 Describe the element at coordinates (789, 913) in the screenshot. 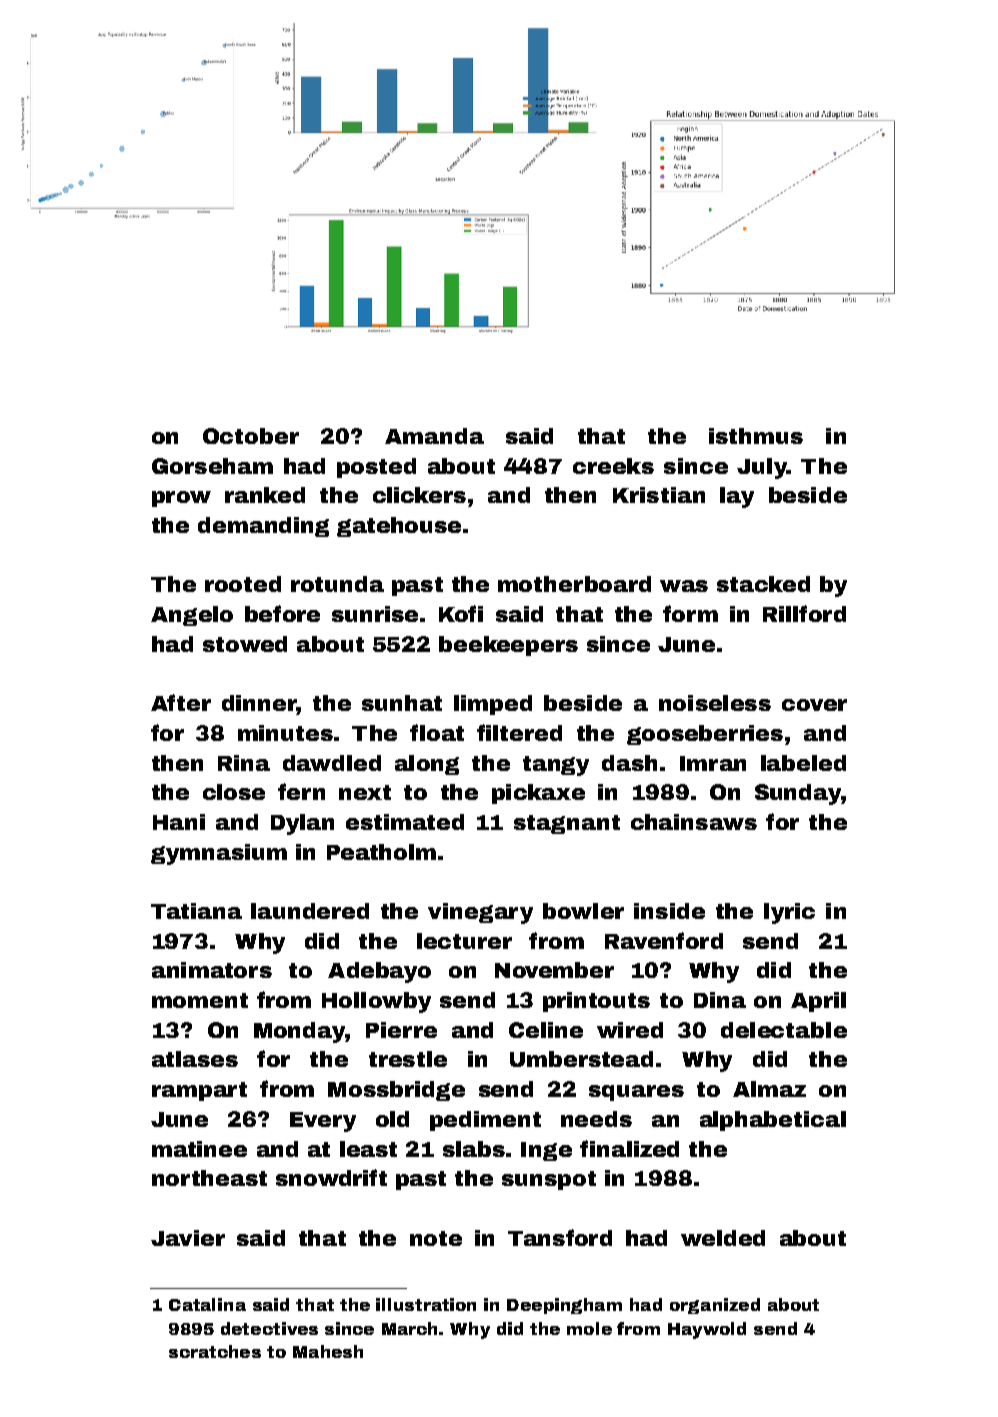

I see `lyric` at that location.
